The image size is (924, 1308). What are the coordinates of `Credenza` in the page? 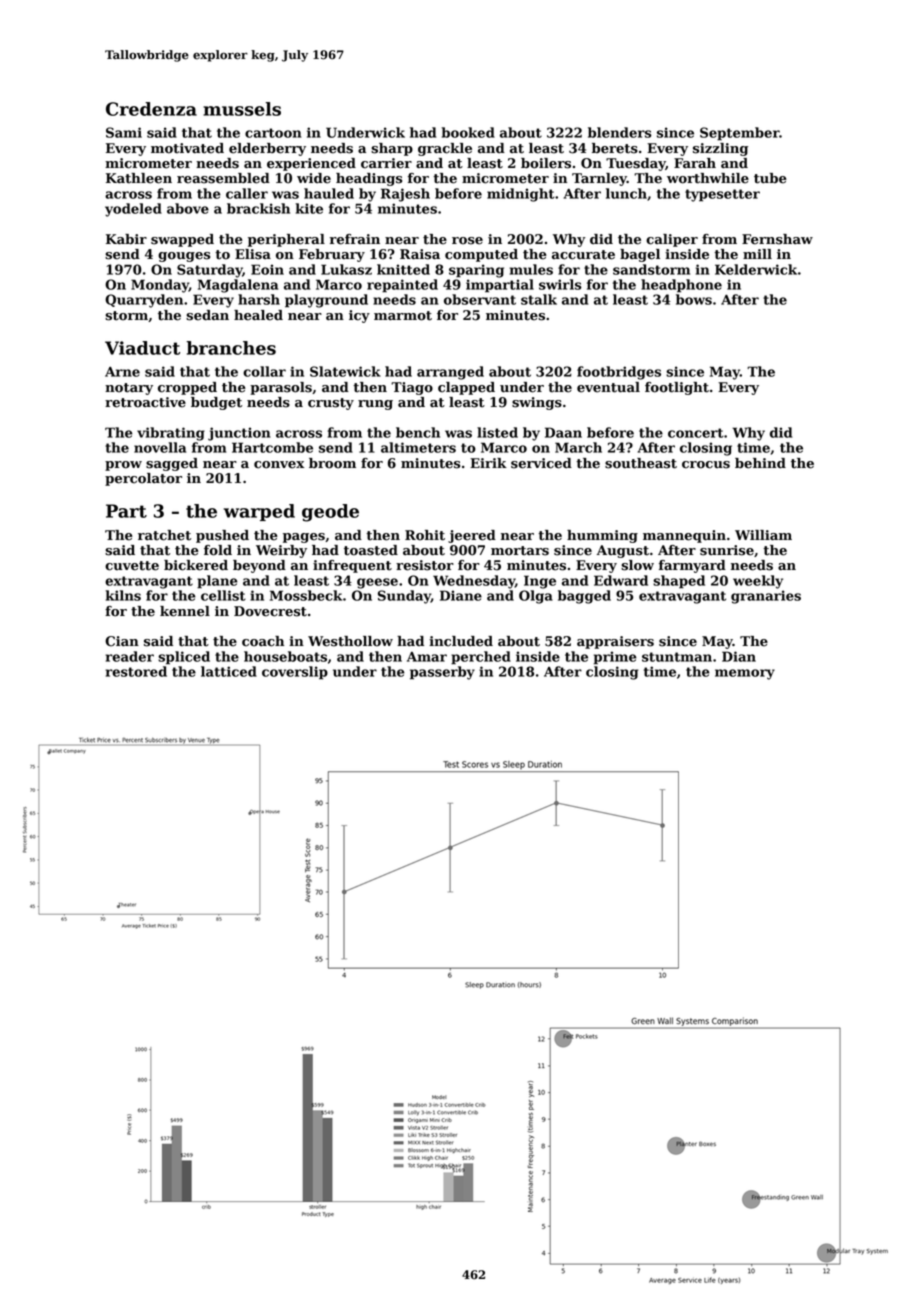 It's located at (151, 109).
